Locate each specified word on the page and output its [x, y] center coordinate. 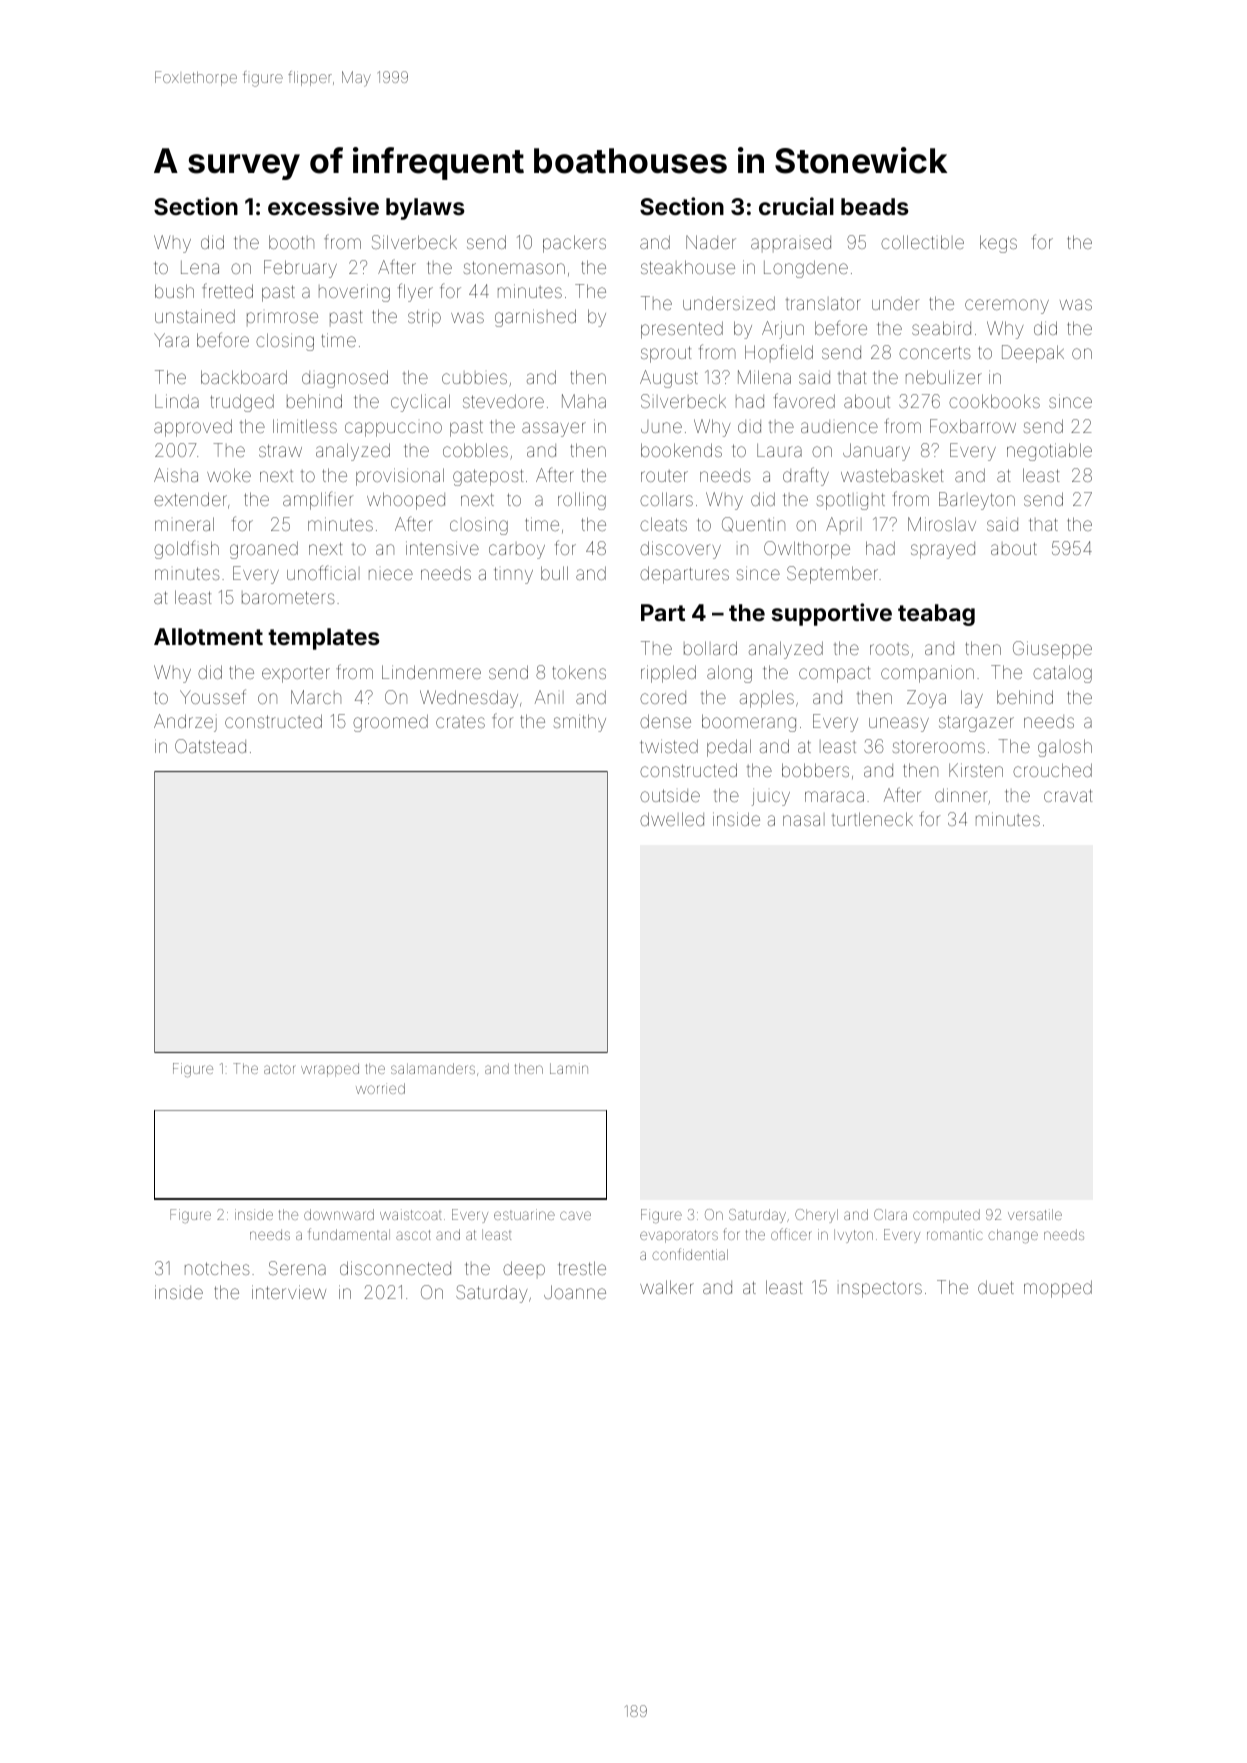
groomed [390, 723]
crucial [796, 206]
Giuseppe [1052, 650]
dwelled [672, 819]
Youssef [213, 696]
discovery [680, 550]
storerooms [939, 746]
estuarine [524, 1214]
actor [280, 1069]
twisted [669, 746]
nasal [804, 819]
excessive [323, 206]
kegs [998, 244]
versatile [1035, 1214]
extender [190, 499]
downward [339, 1214]
